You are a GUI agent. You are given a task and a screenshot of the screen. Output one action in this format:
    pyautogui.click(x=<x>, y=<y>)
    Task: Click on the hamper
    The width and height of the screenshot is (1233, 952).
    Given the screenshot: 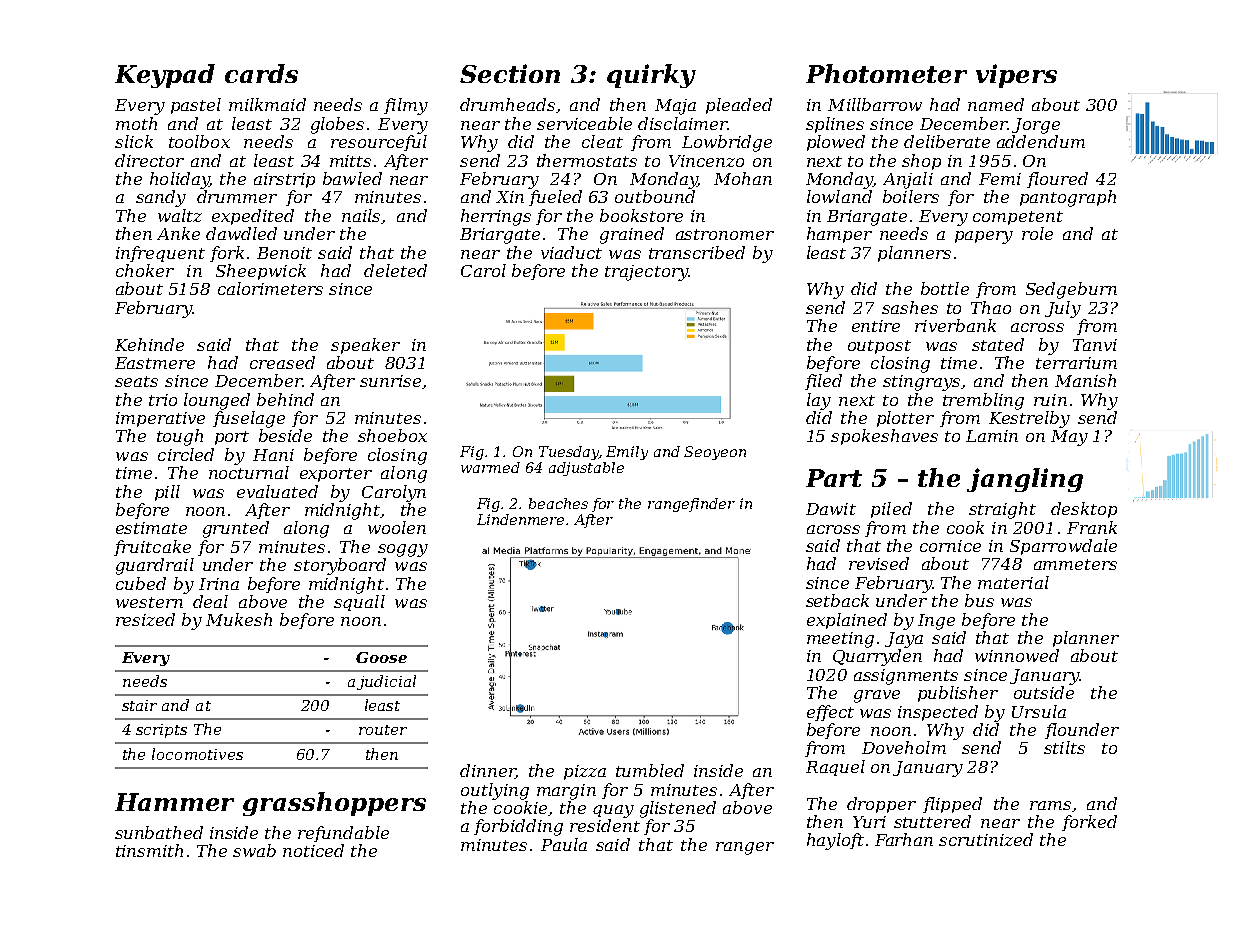 What is the action you would take?
    pyautogui.click(x=839, y=235)
